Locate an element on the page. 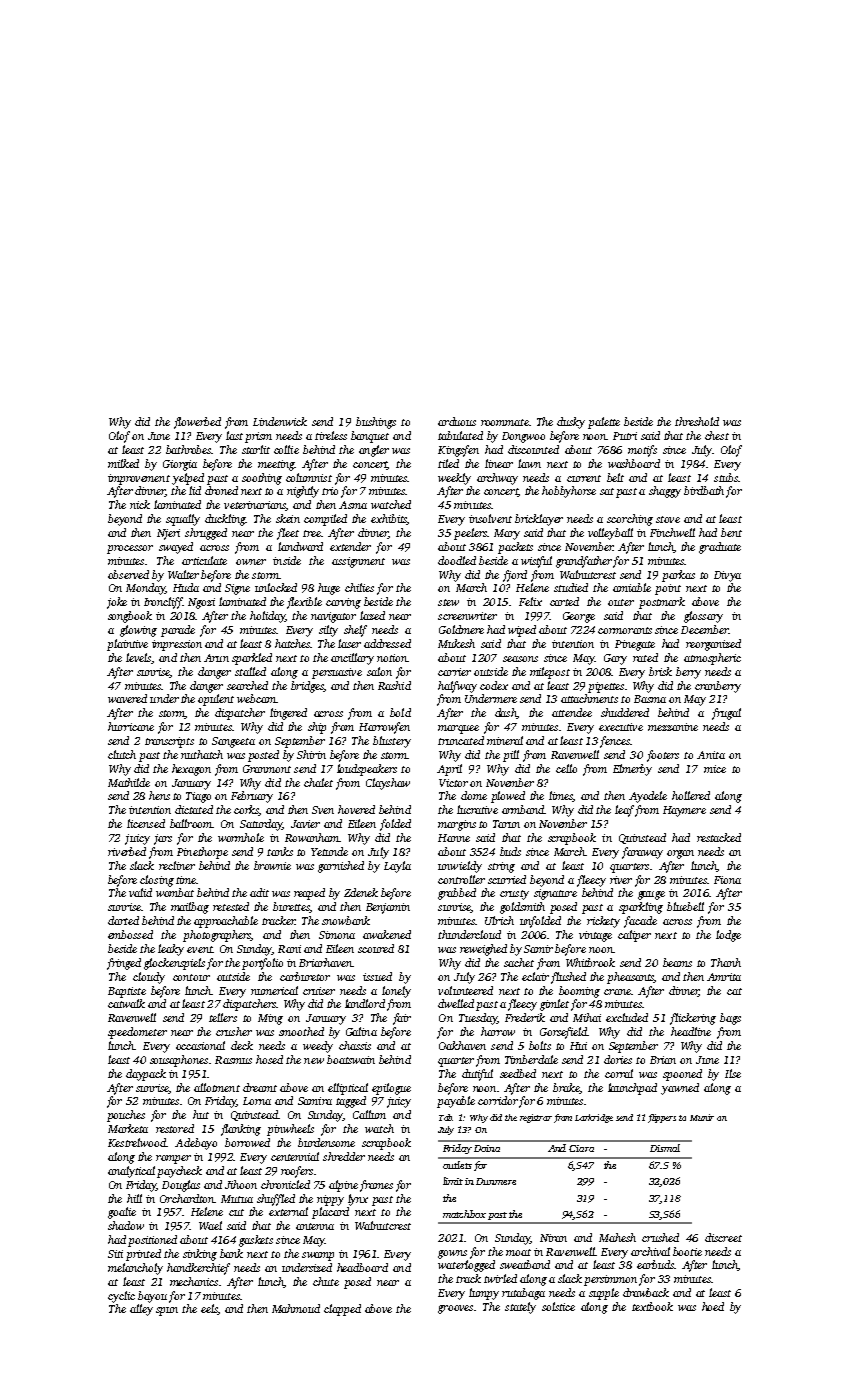 Image resolution: width=849 pixels, height=1400 pixels. arduous is located at coordinates (457, 421).
